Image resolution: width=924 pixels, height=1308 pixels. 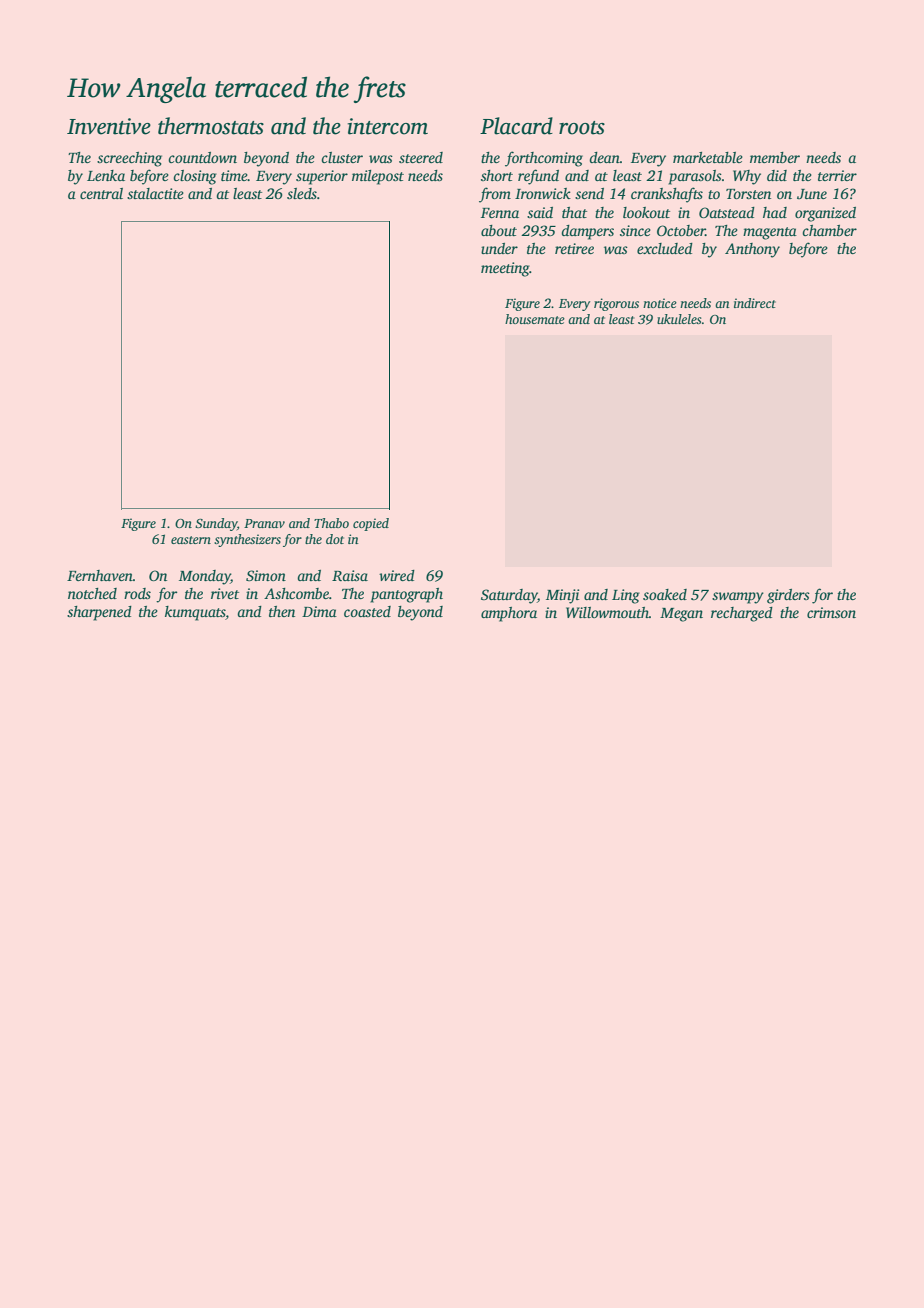 What do you see at coordinates (371, 524) in the document?
I see `copied` at bounding box center [371, 524].
